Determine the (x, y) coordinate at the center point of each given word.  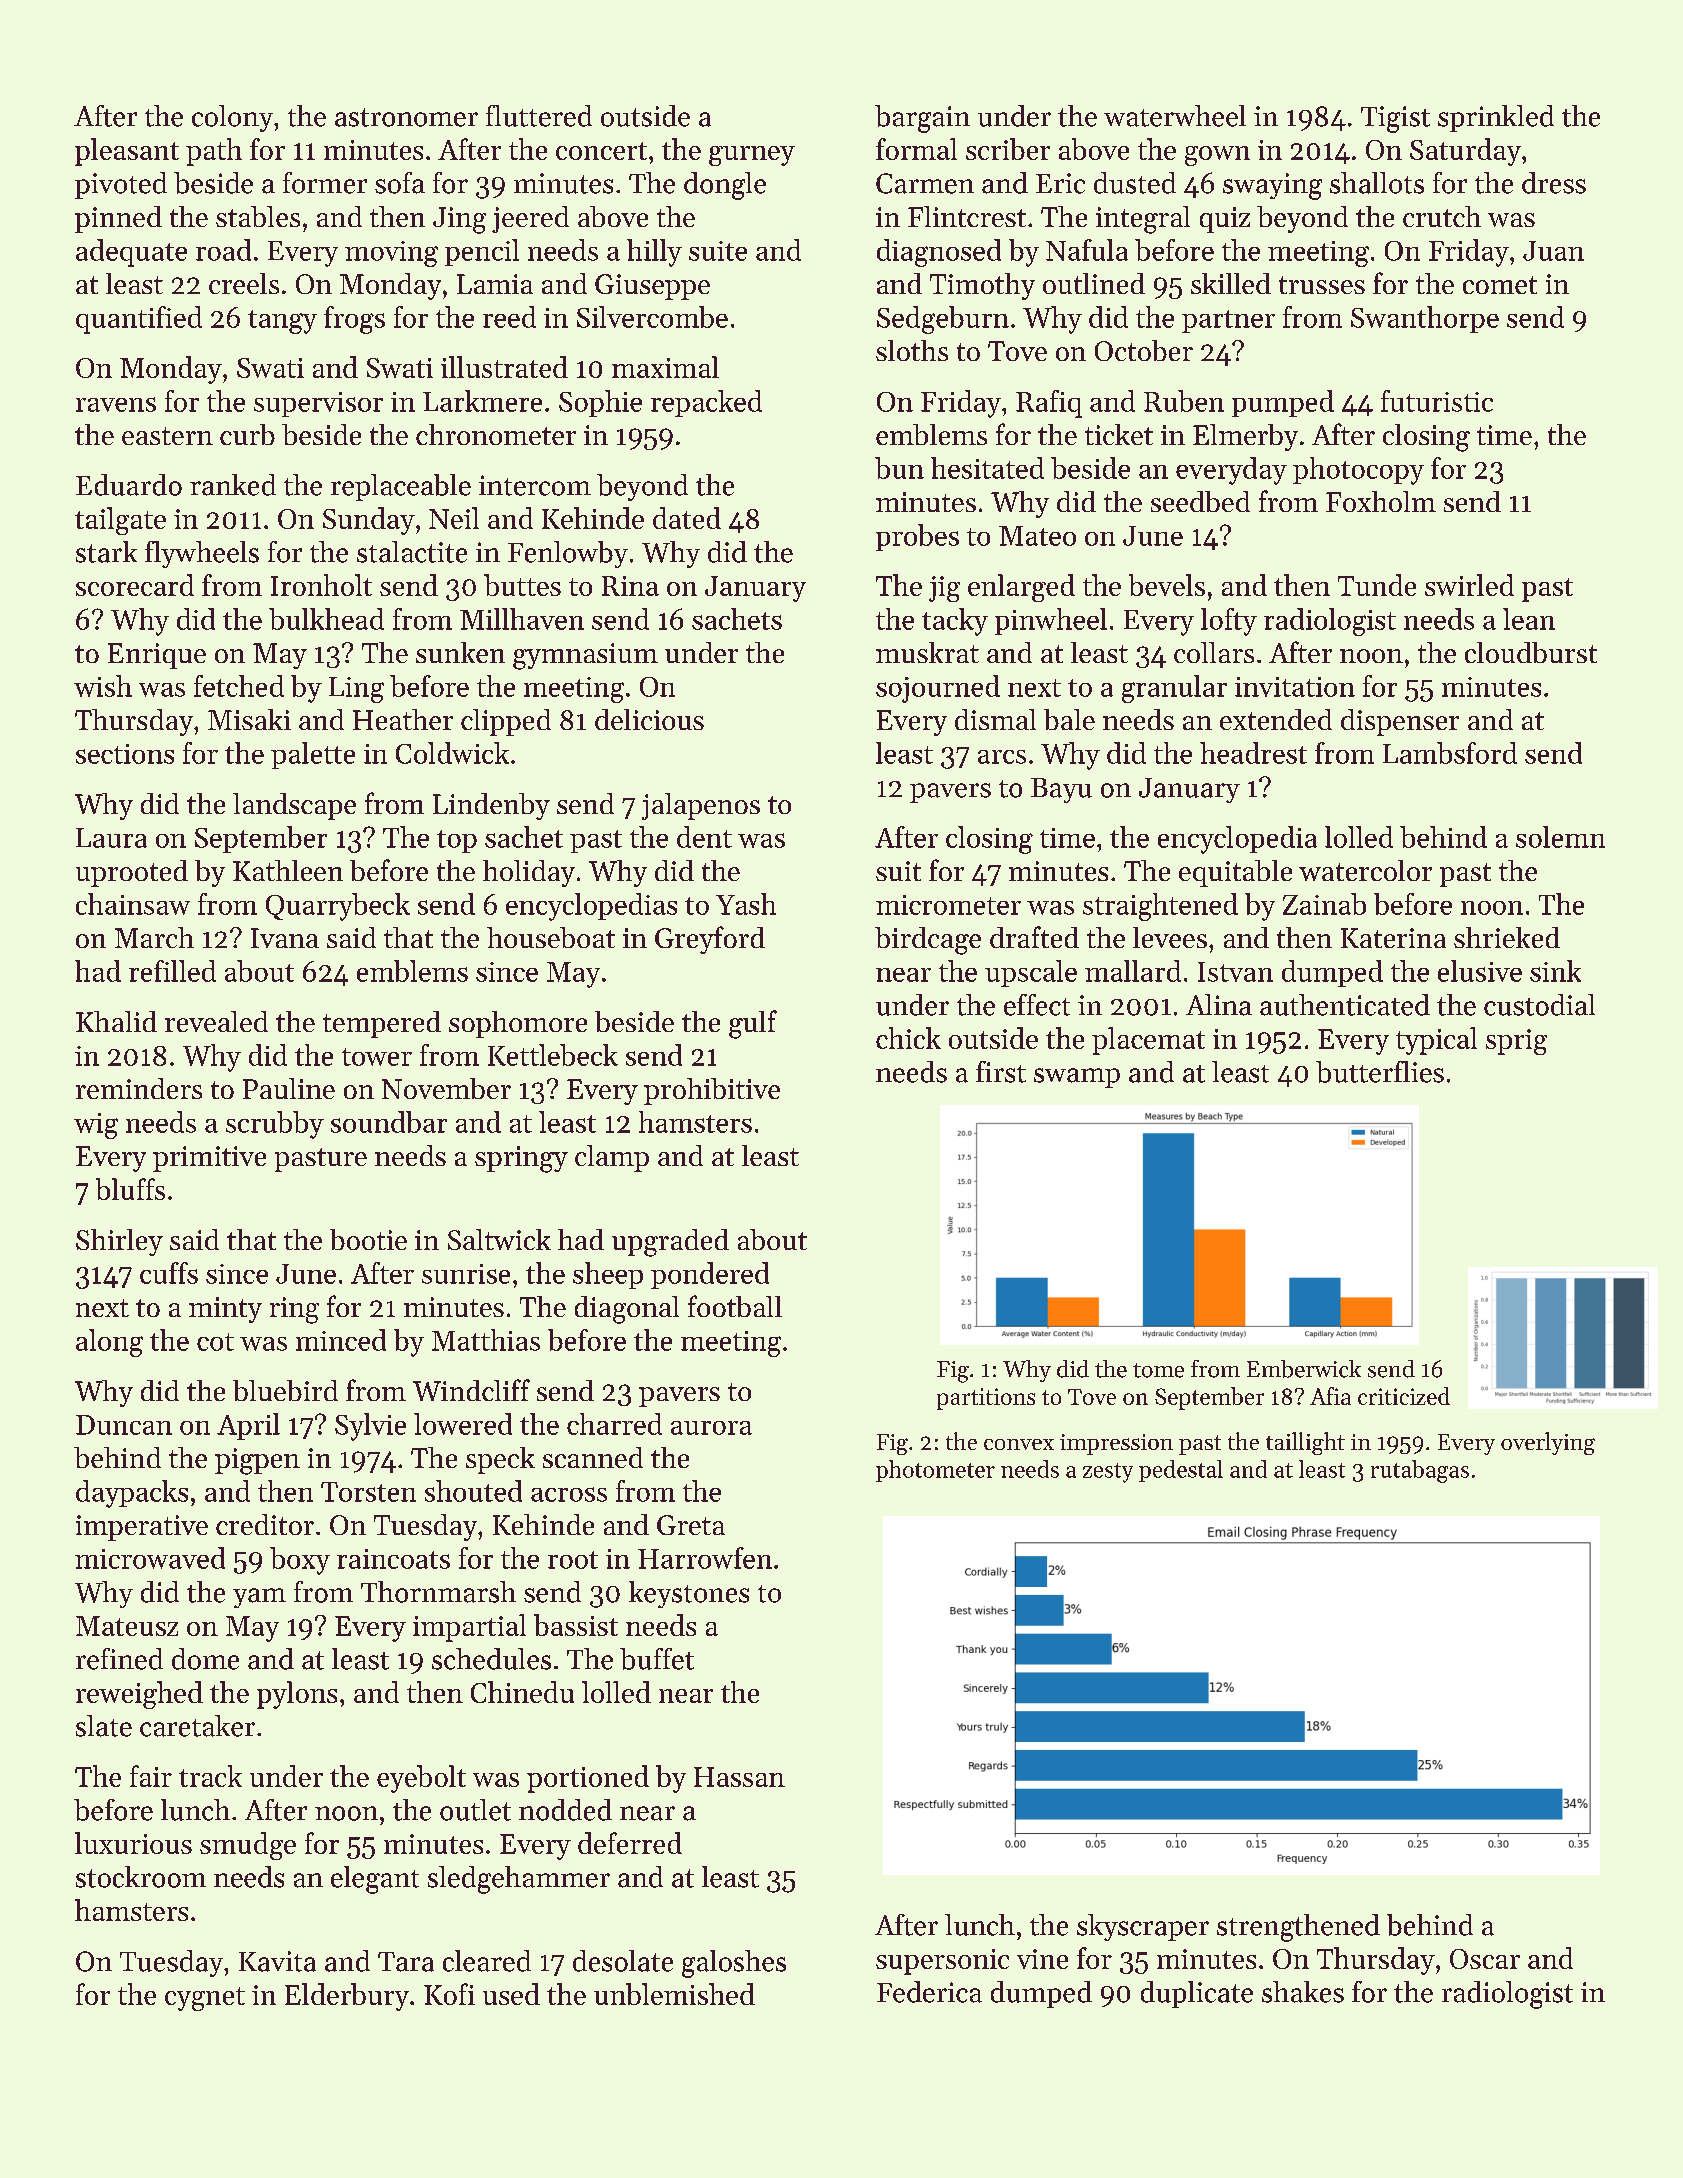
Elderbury (347, 1997)
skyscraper (1143, 1927)
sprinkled (1496, 118)
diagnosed (939, 253)
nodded (565, 1810)
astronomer (406, 117)
